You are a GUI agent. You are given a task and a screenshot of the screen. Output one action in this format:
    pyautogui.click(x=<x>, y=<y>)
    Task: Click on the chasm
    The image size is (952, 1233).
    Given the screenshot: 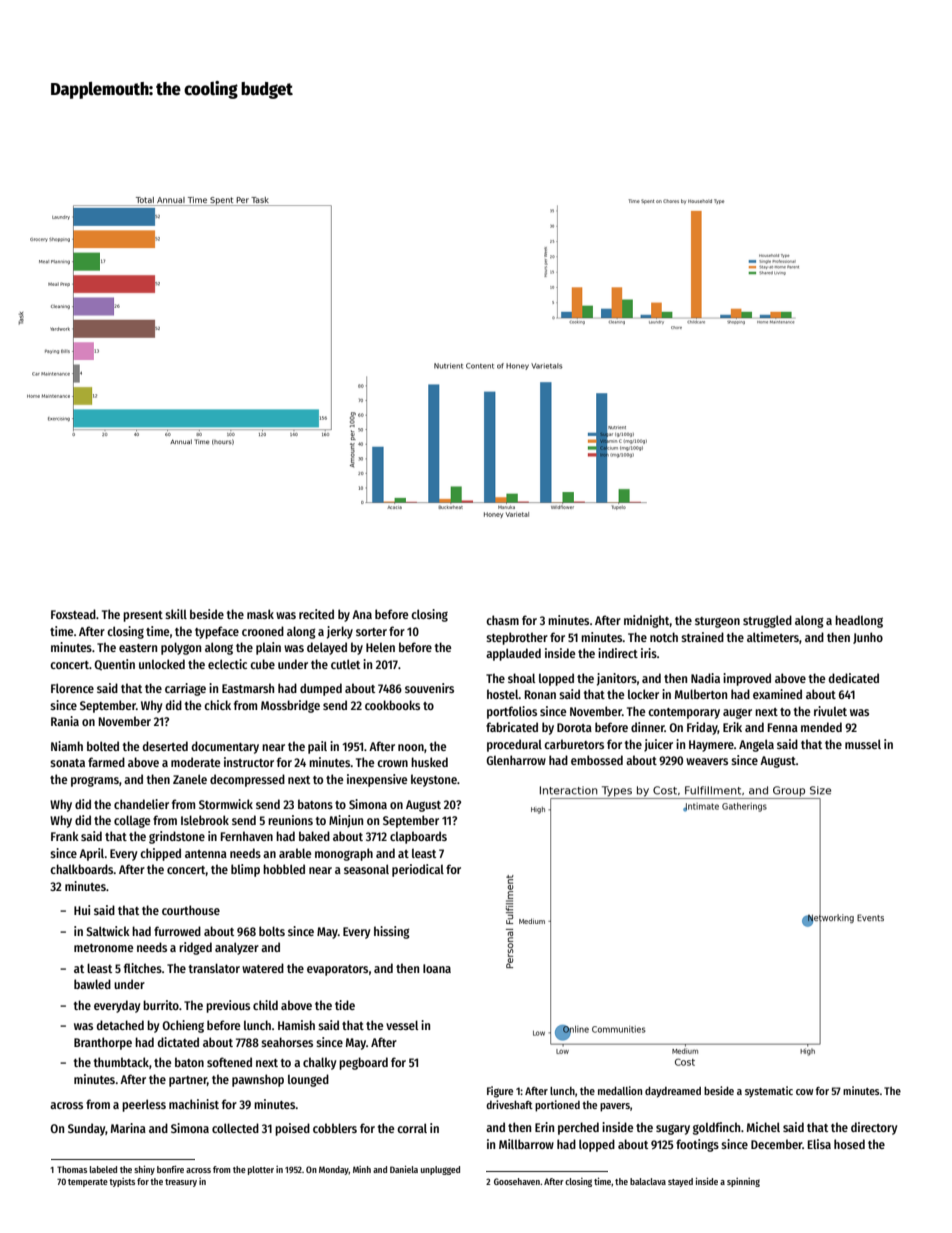 What is the action you would take?
    pyautogui.click(x=502, y=620)
